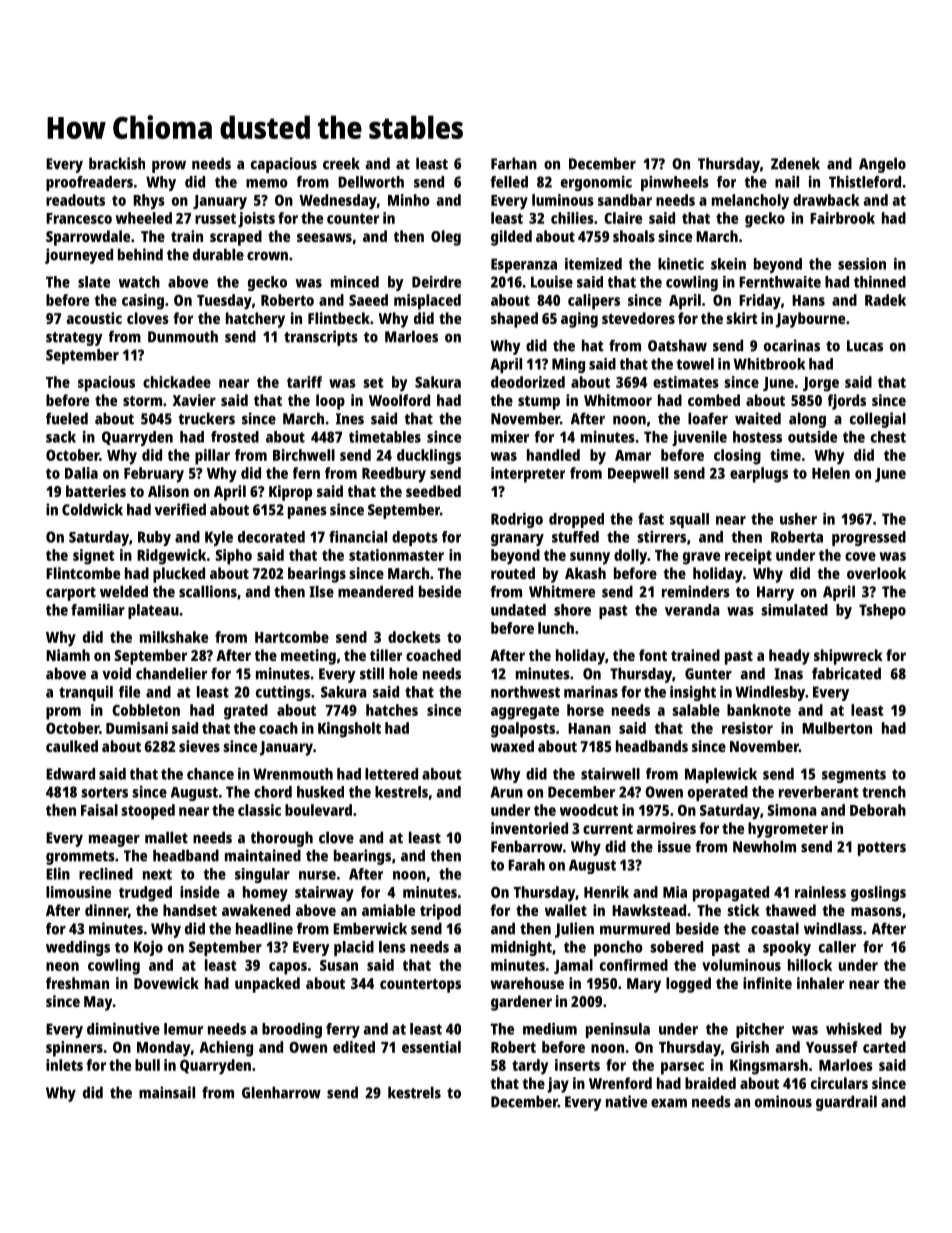  Describe the element at coordinates (284, 165) in the page. I see `capacious` at that location.
